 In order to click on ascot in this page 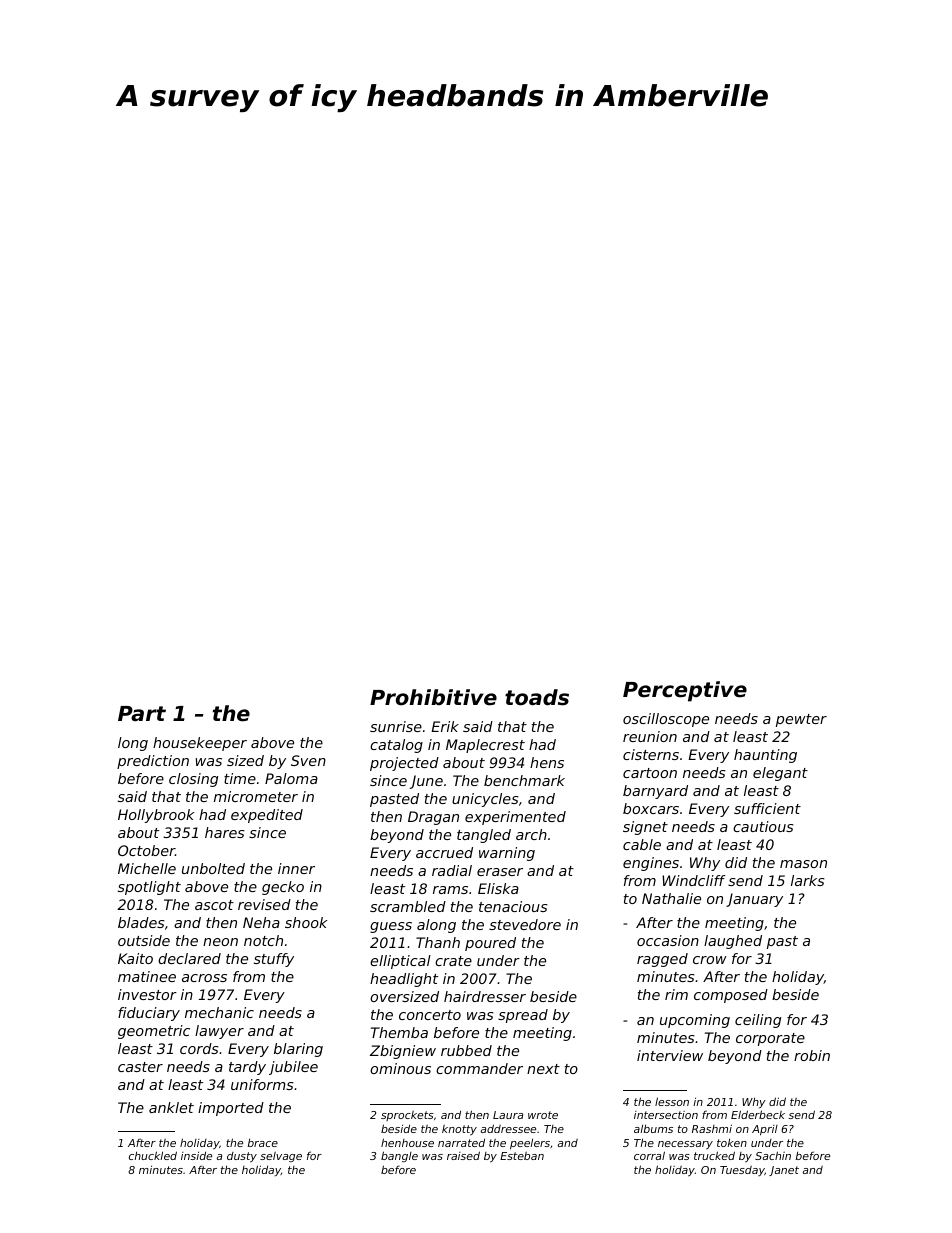, I will do `click(214, 905)`.
